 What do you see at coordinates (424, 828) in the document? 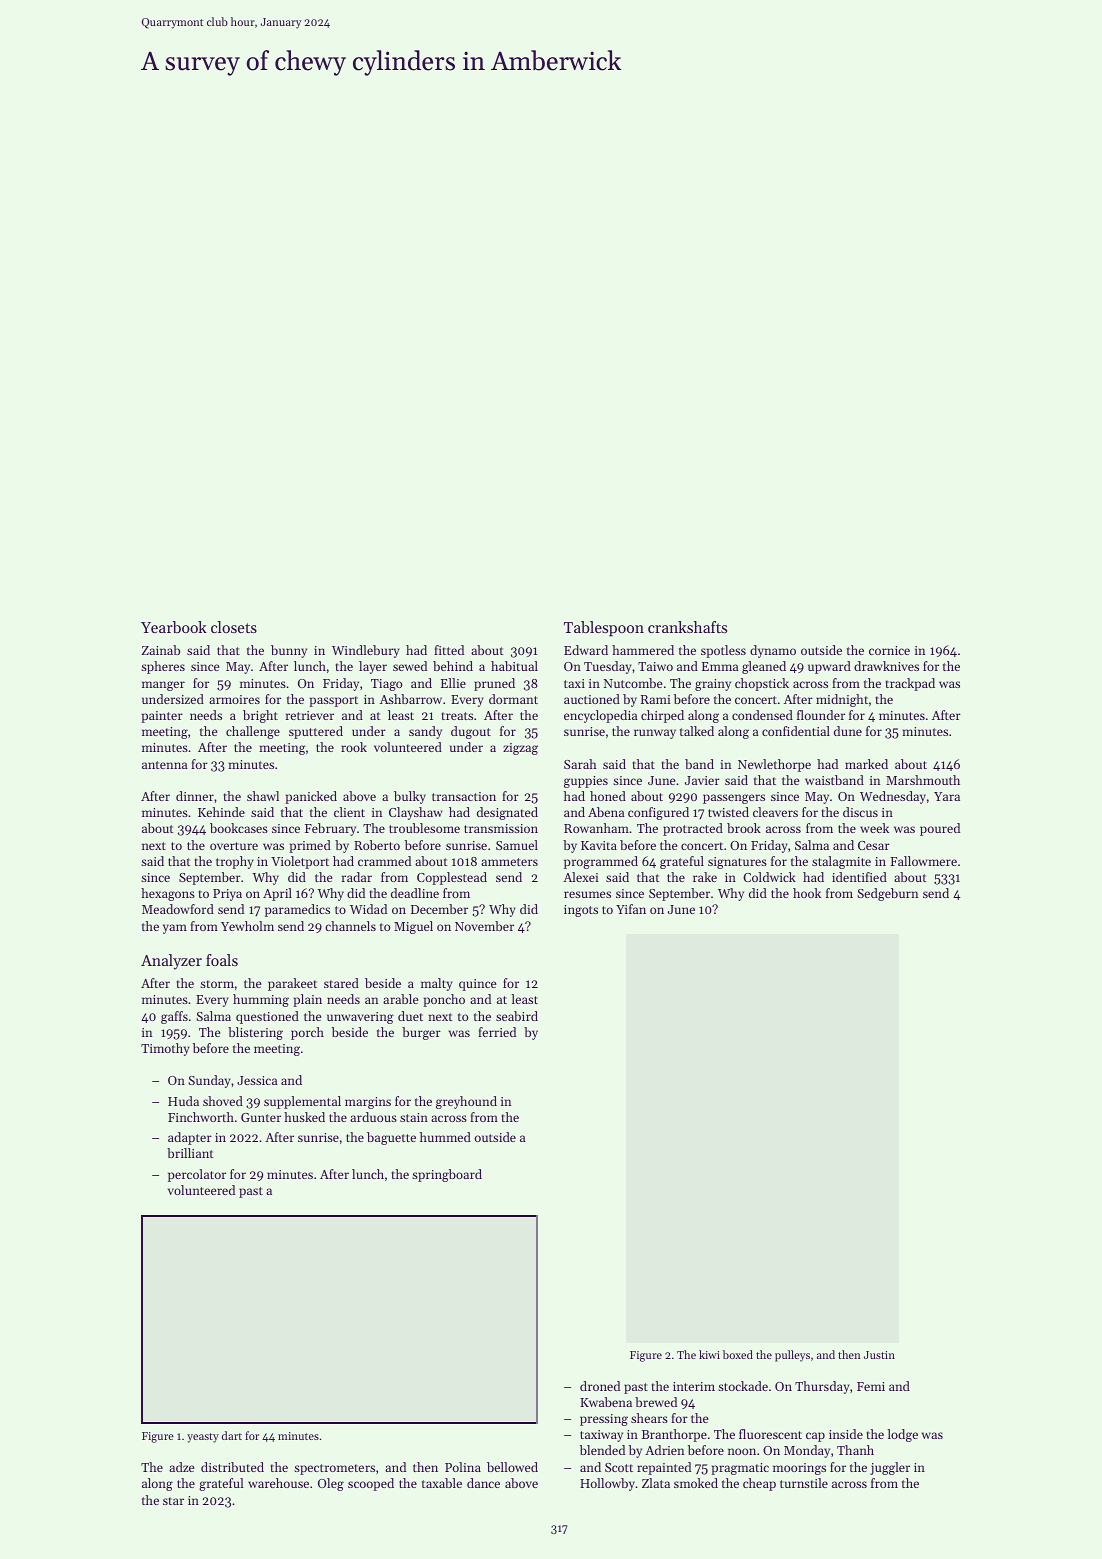
I see `troublesome` at bounding box center [424, 828].
